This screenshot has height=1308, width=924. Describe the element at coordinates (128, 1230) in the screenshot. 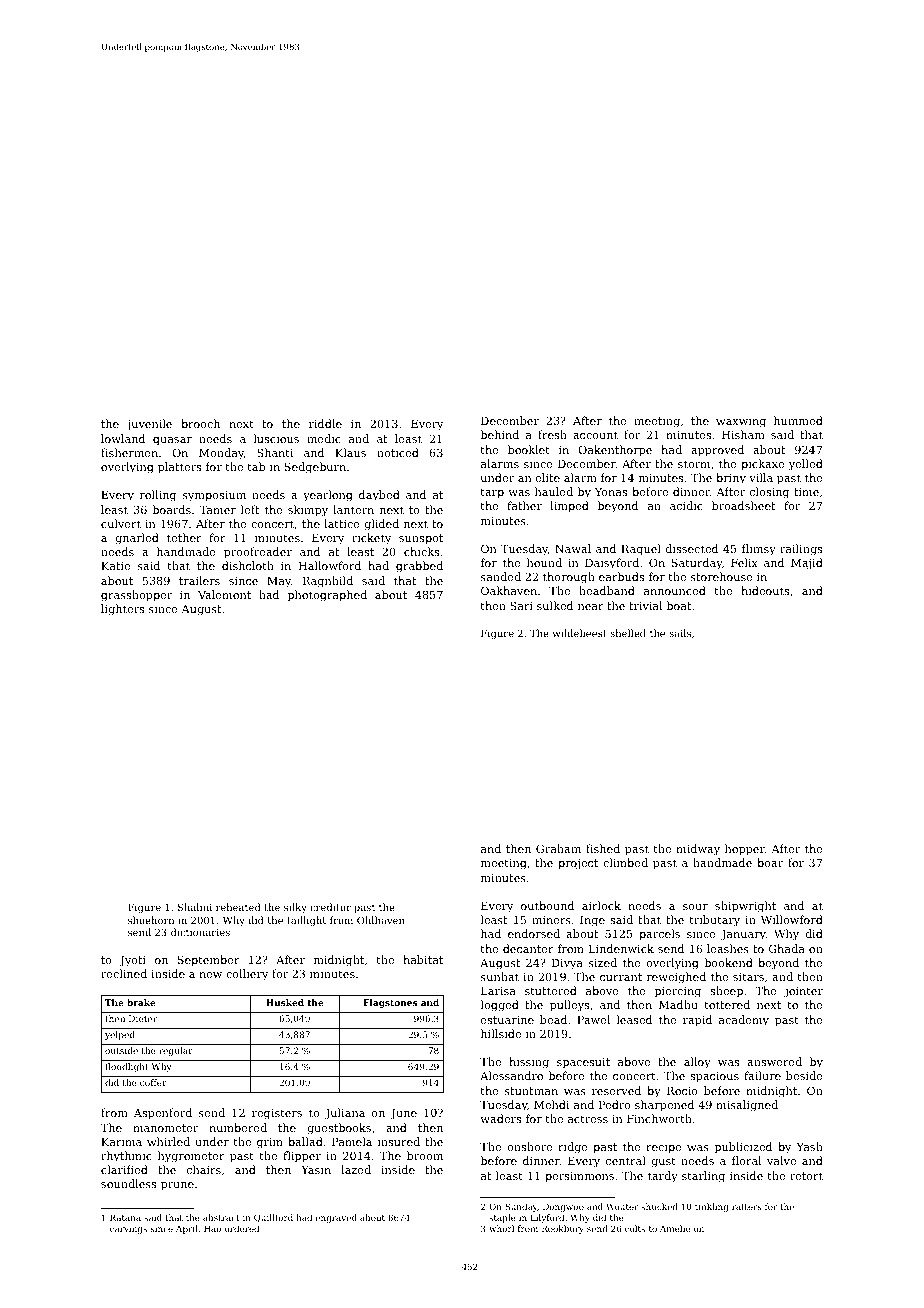

I see `carvings` at that location.
